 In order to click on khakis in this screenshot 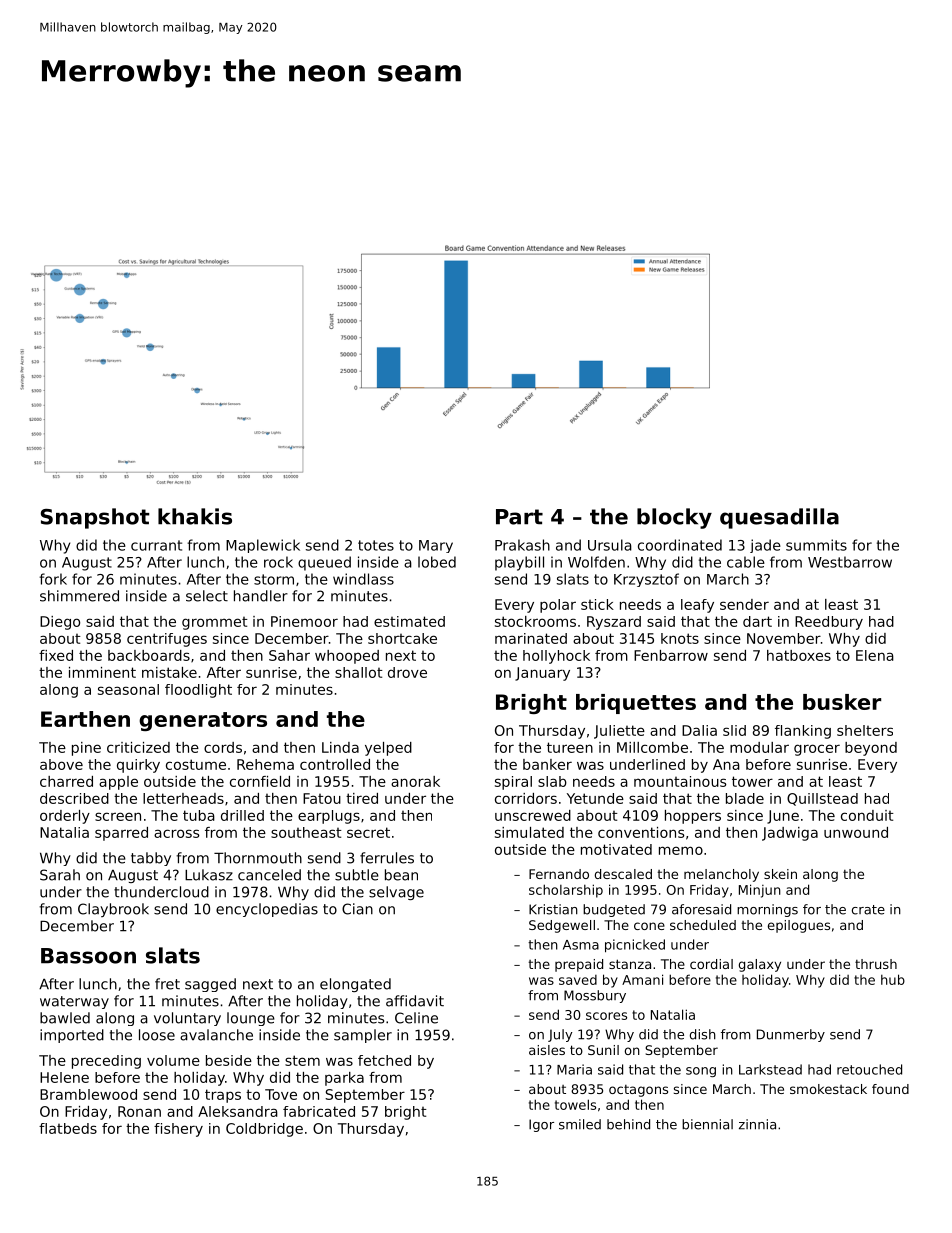, I will do `click(195, 516)`.
